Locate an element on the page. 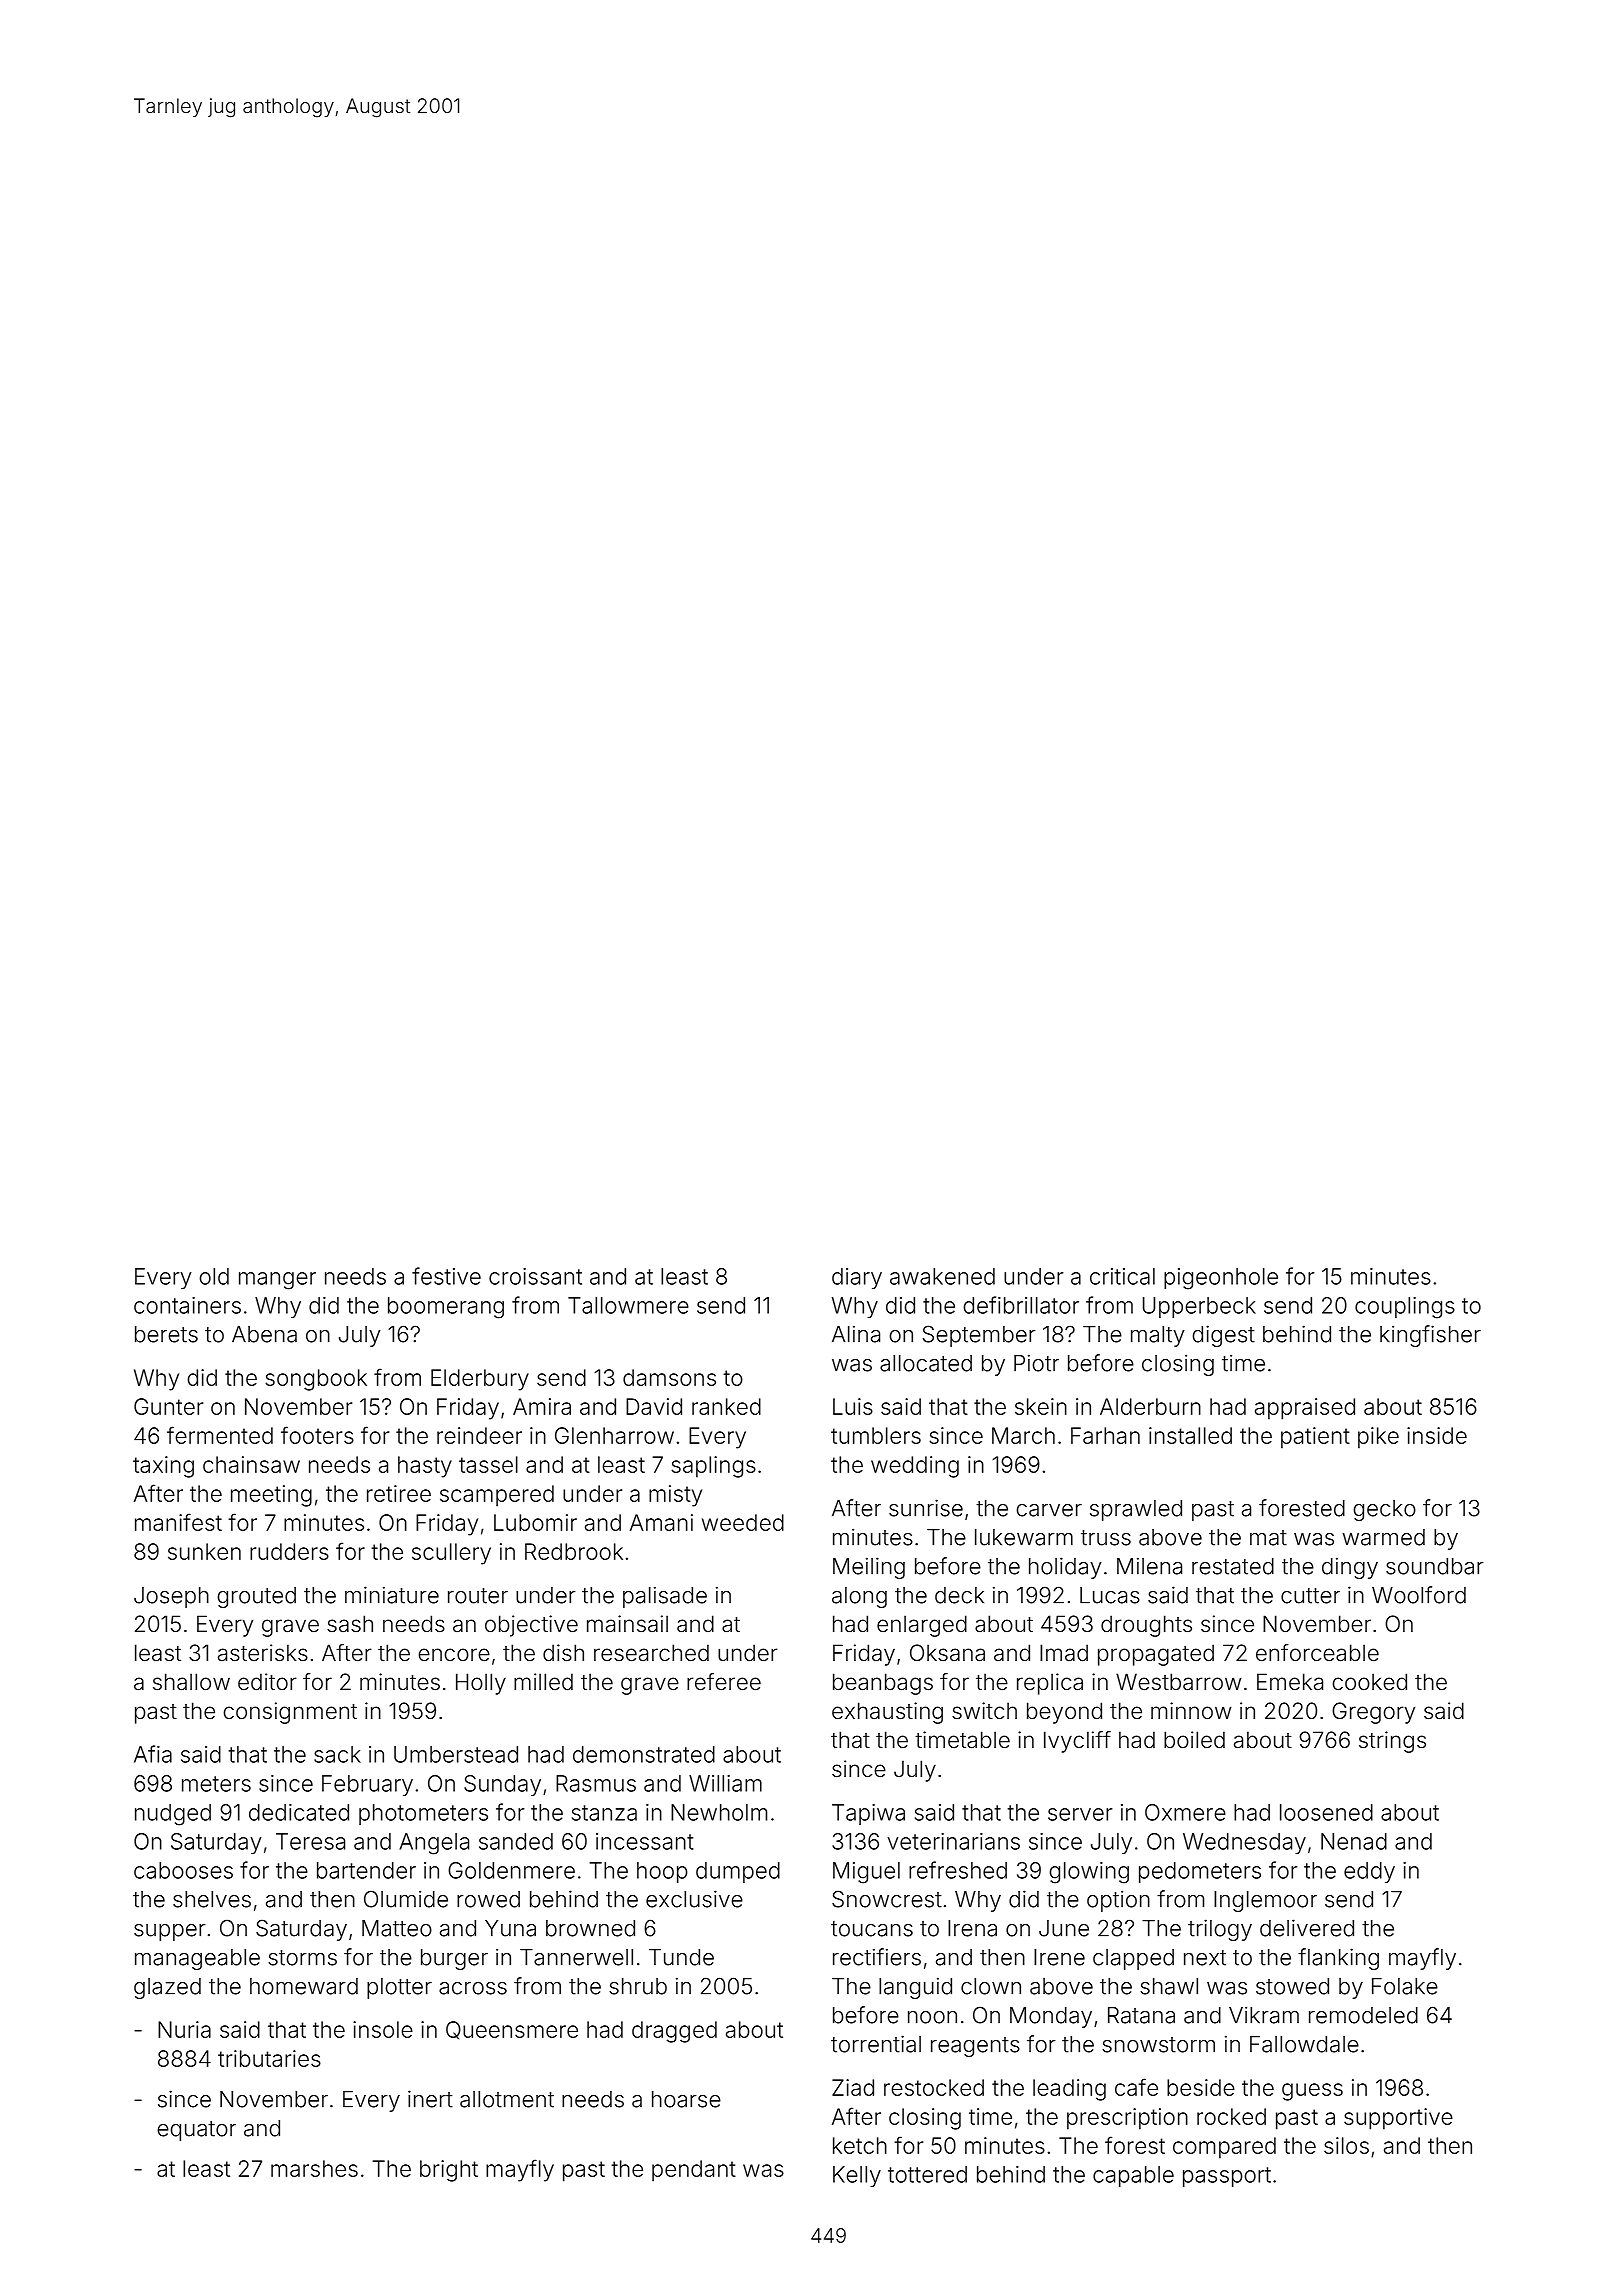 The image size is (1620, 2292). manifest is located at coordinates (178, 1522).
